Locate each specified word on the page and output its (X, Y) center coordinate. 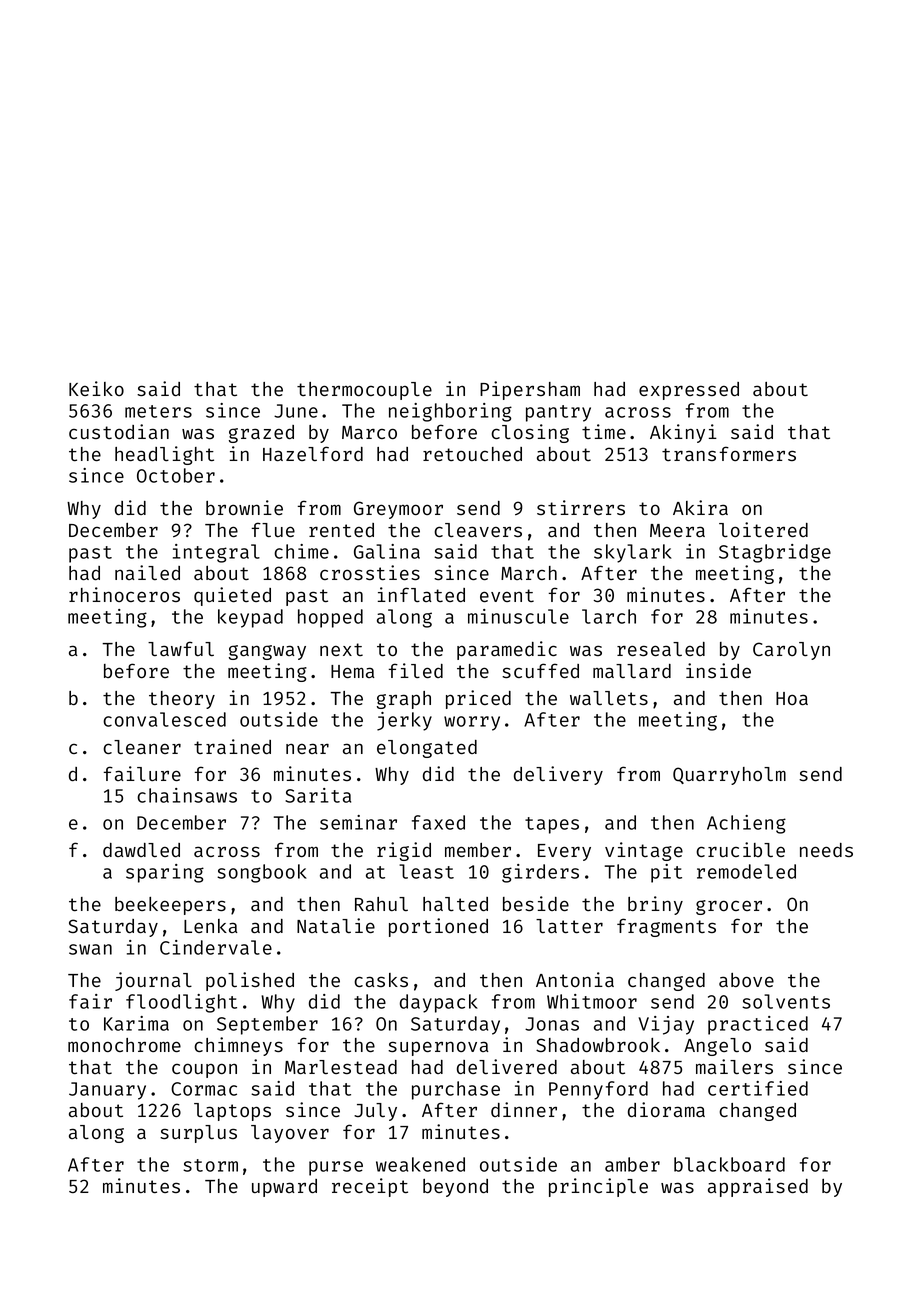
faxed (438, 822)
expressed (689, 391)
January (107, 1091)
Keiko (96, 388)
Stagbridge (775, 553)
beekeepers (170, 906)
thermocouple (364, 391)
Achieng (746, 824)
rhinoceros (124, 594)
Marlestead (341, 1067)
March (529, 573)
